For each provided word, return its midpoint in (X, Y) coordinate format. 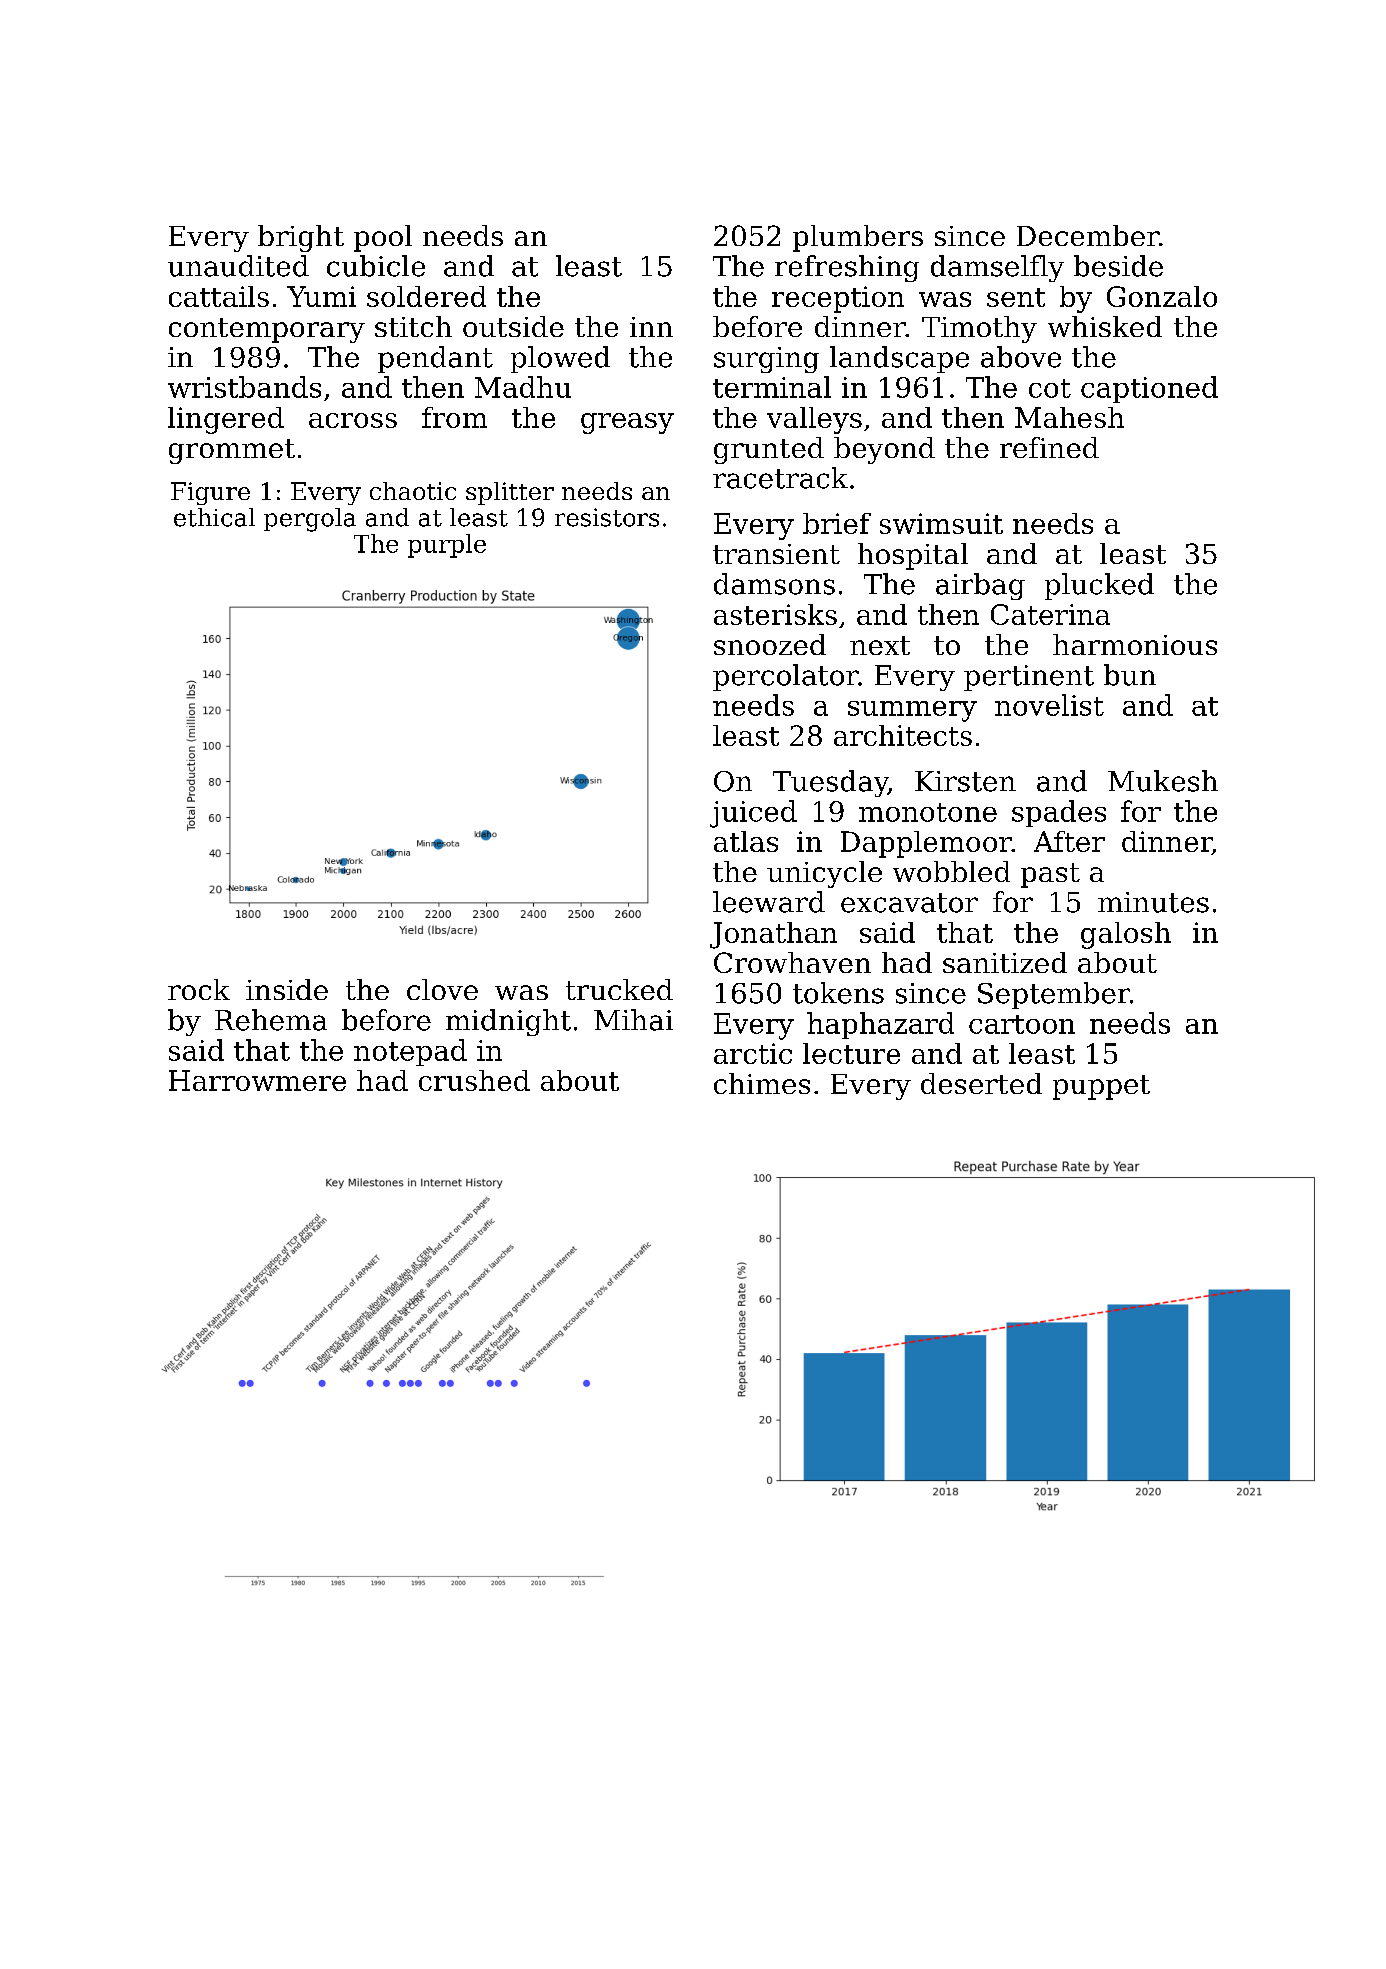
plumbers (858, 238)
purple (447, 546)
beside (1118, 266)
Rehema (271, 1020)
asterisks (775, 614)
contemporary (267, 330)
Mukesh (1163, 781)
